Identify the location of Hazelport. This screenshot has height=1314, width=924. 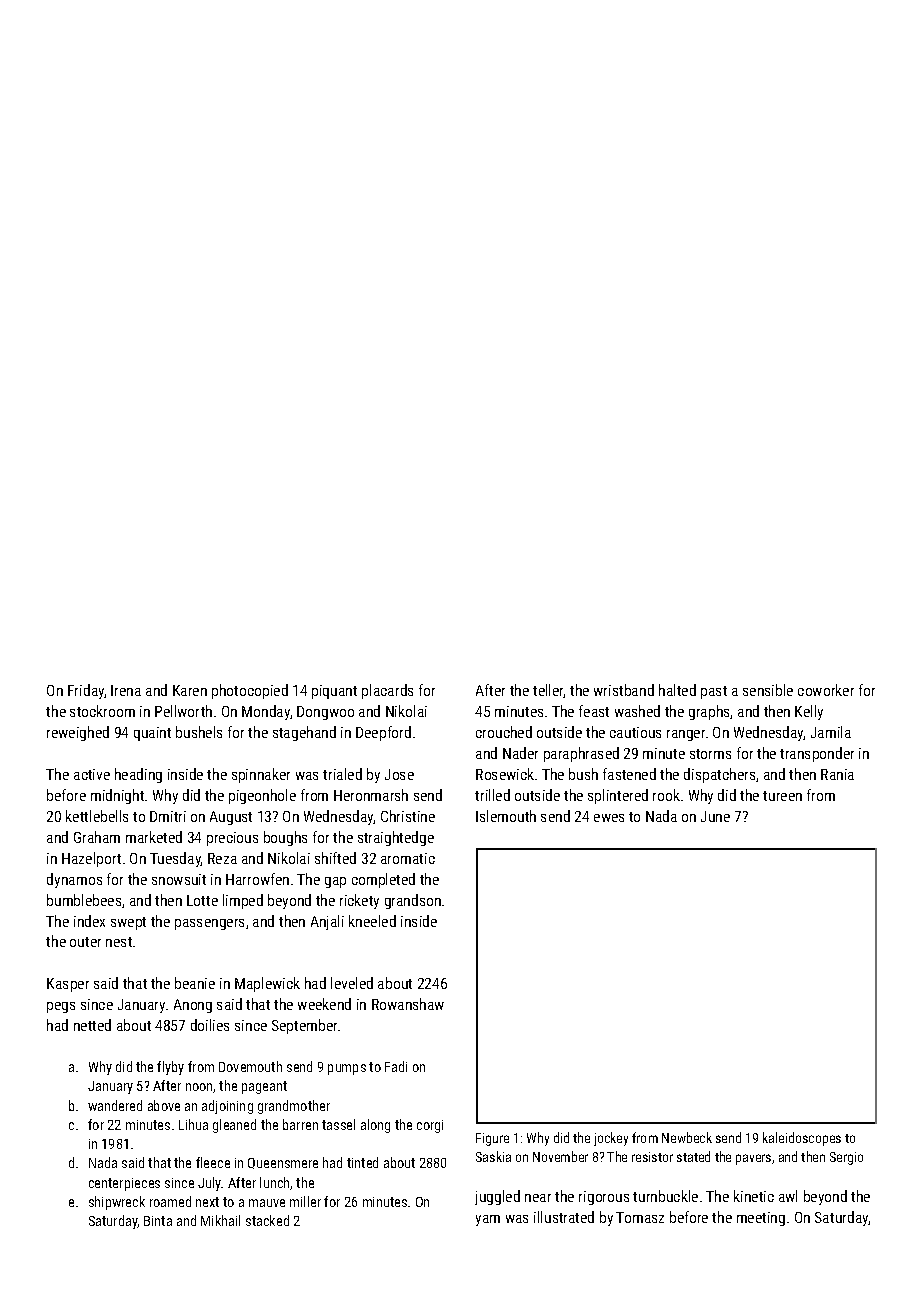
(91, 859).
